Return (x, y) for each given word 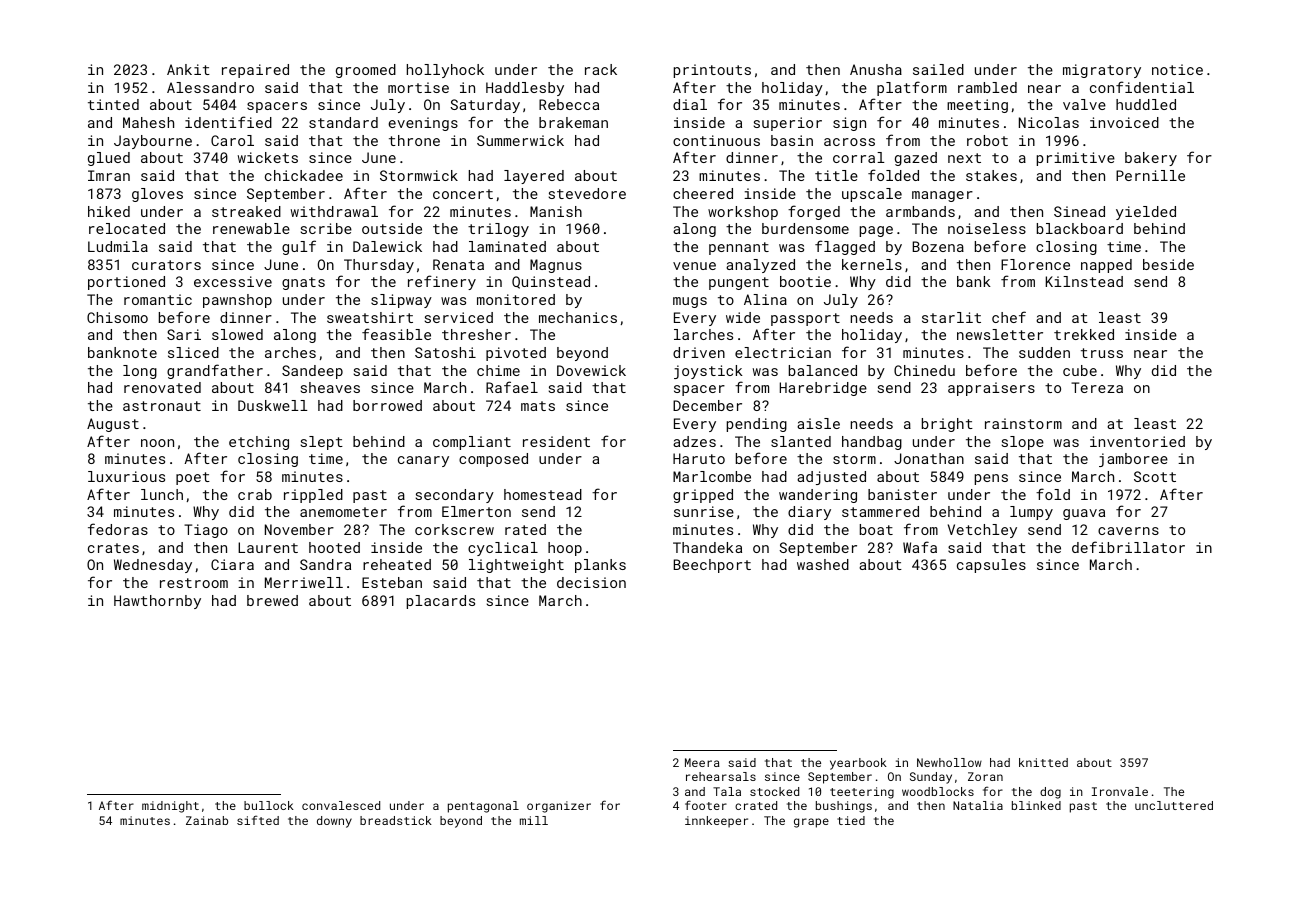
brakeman (573, 122)
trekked (1084, 334)
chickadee (304, 175)
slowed (237, 334)
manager (942, 196)
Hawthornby (157, 602)
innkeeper (716, 822)
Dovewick (591, 370)
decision (591, 582)
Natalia (978, 805)
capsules (991, 566)
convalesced (341, 805)
